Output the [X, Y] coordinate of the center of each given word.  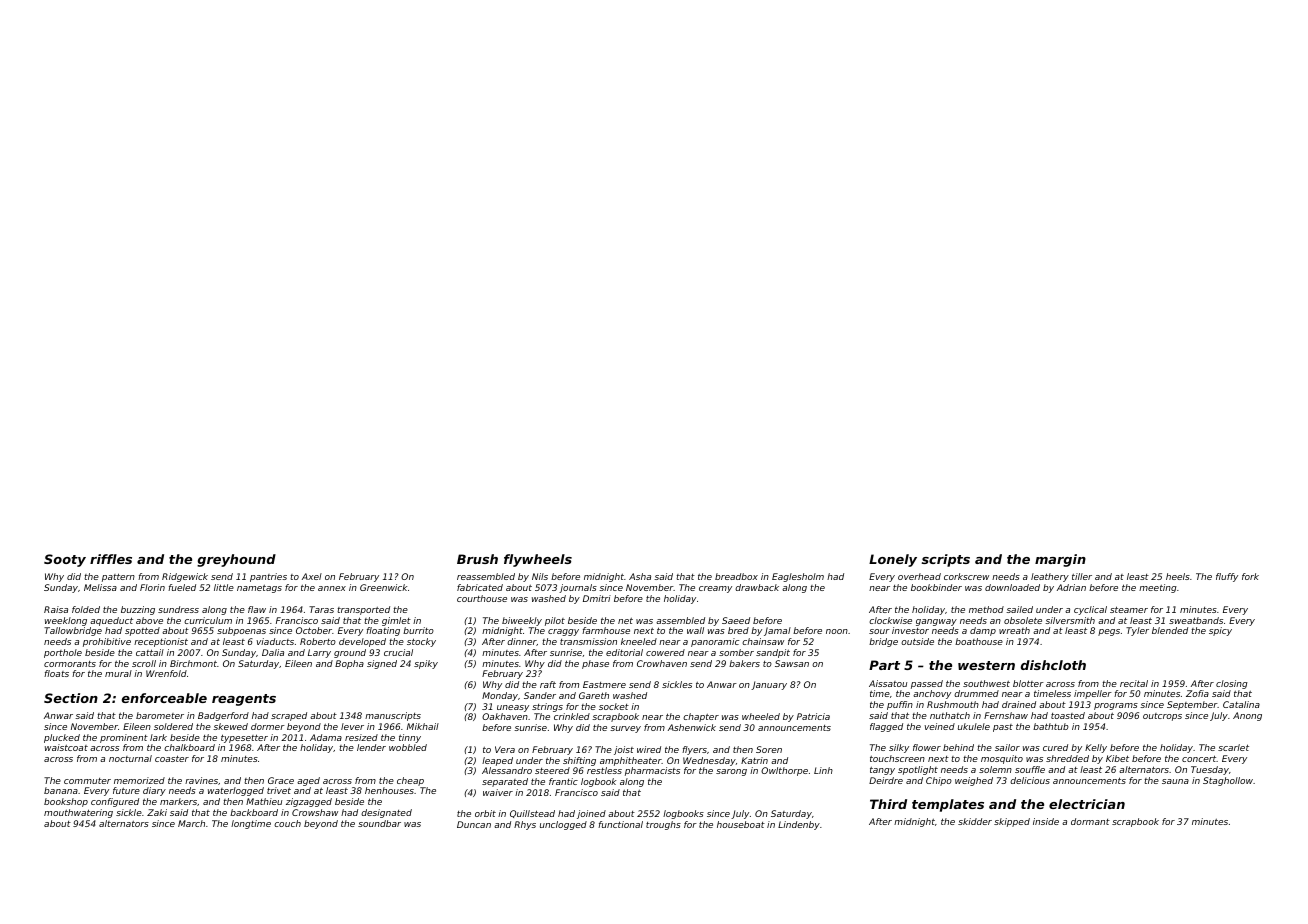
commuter [87, 781]
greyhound [236, 560]
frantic [563, 781]
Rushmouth [953, 704]
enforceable [164, 698]
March [191, 823]
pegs [1109, 632]
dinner [522, 642]
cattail [150, 652]
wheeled [761, 716]
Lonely [893, 560]
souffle [1030, 769]
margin [1060, 560]
